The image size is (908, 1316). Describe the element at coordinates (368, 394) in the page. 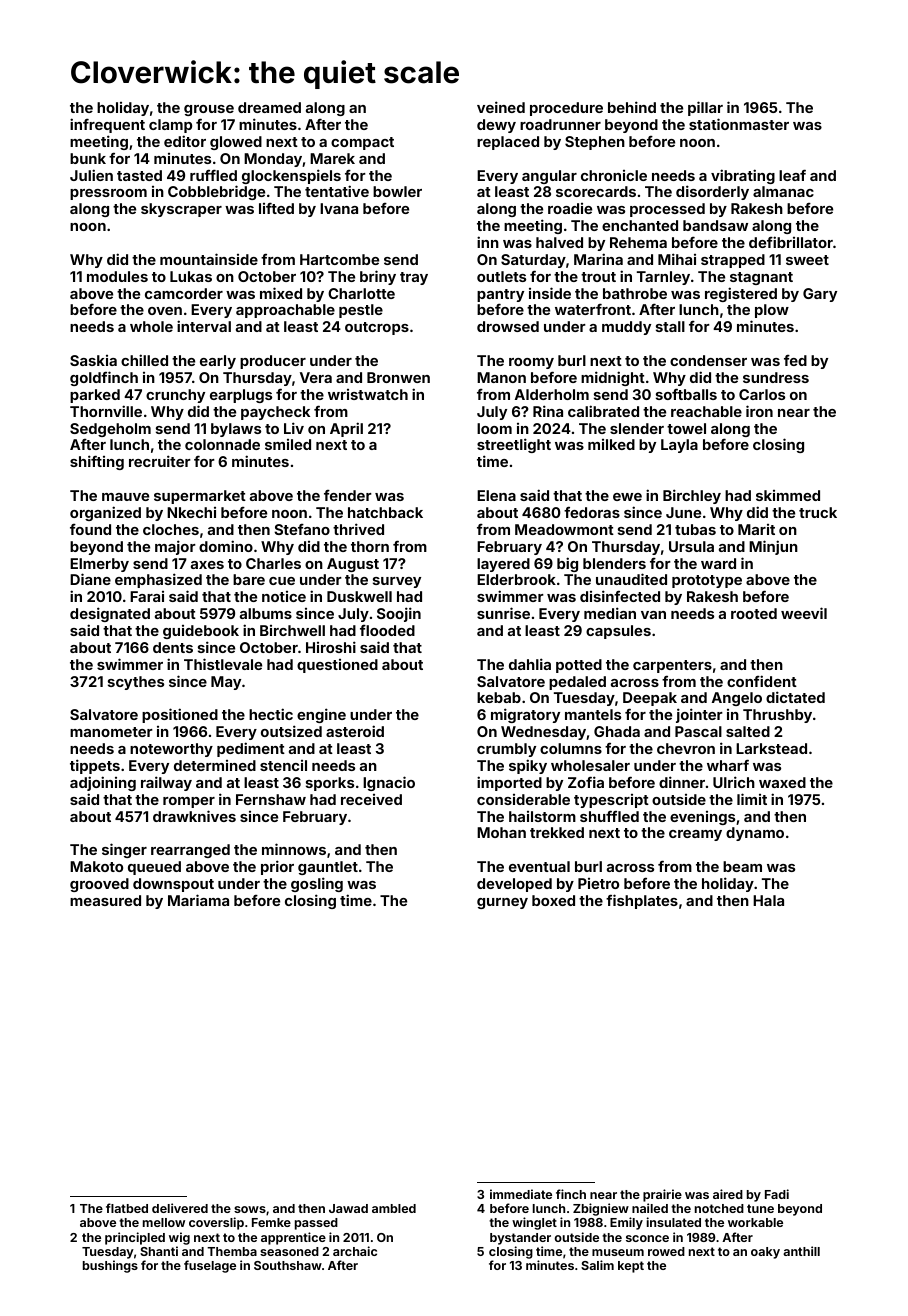

I see `wristwatch` at that location.
